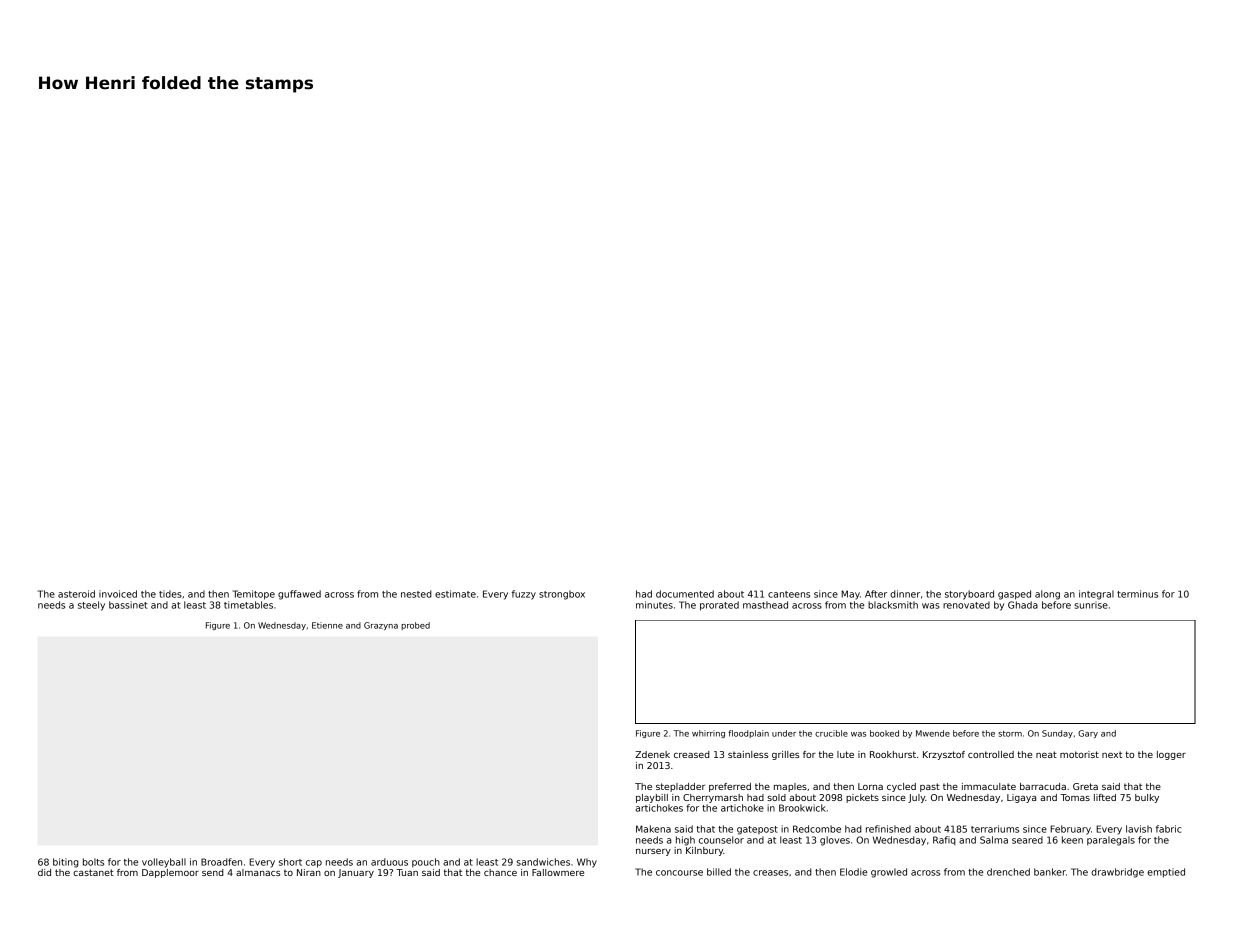 The image size is (1233, 952). Describe the element at coordinates (652, 754) in the page. I see `Zdenek` at that location.
